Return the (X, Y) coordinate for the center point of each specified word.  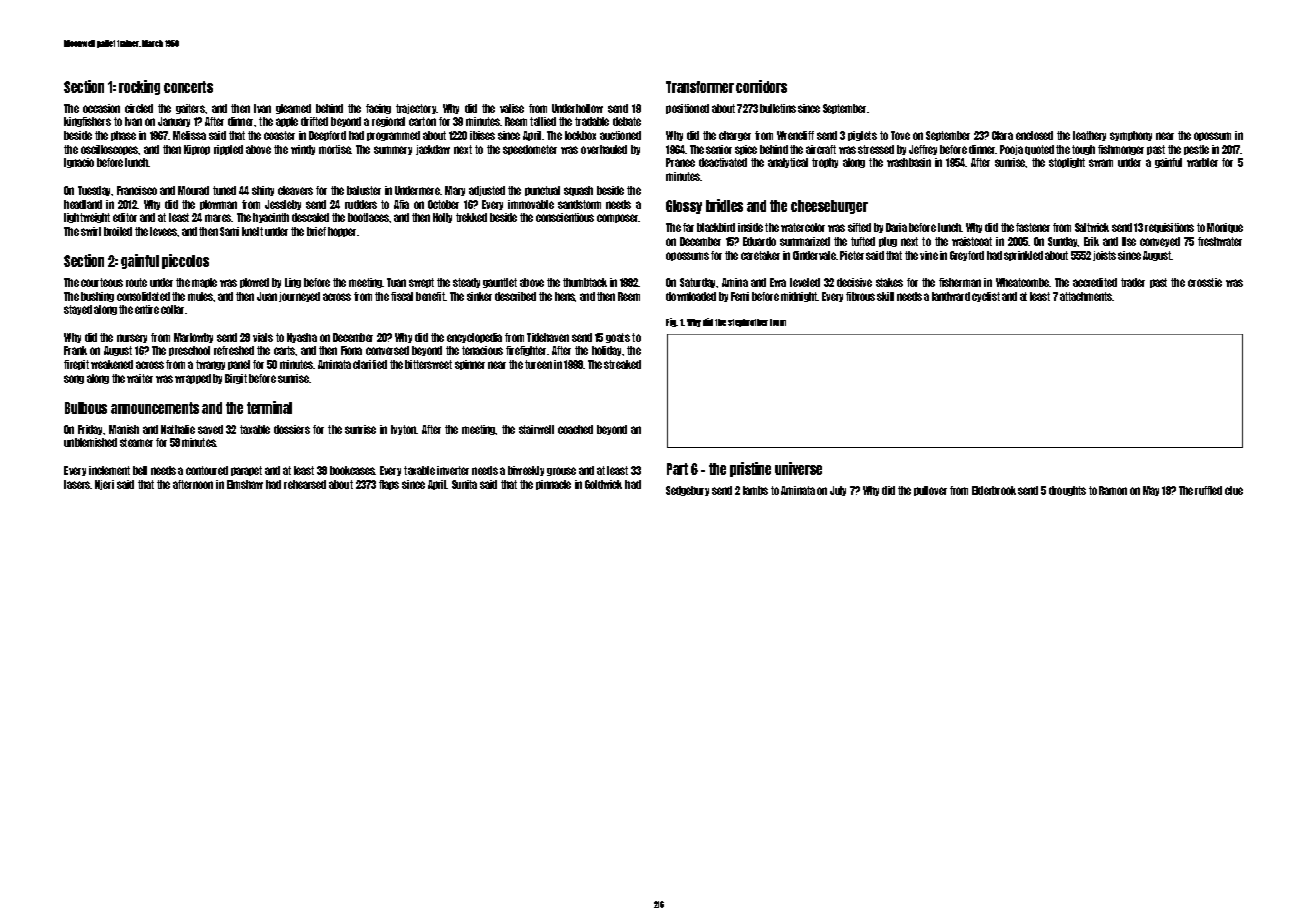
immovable (531, 204)
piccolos (185, 261)
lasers (77, 484)
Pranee (680, 162)
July (838, 491)
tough (1083, 150)
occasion (101, 108)
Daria (896, 227)
